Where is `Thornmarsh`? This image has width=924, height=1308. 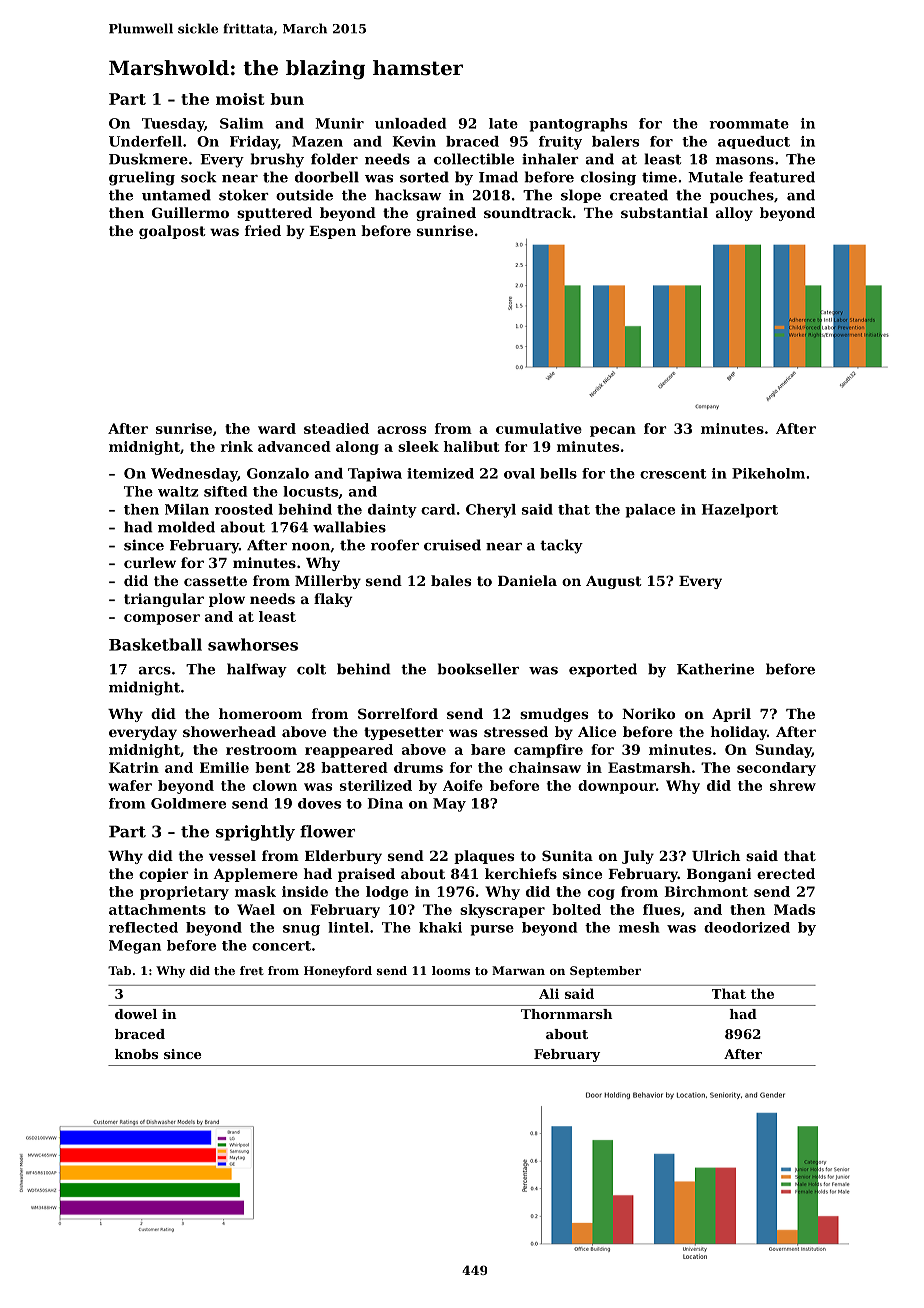
Thornmarsh is located at coordinates (567, 1014).
